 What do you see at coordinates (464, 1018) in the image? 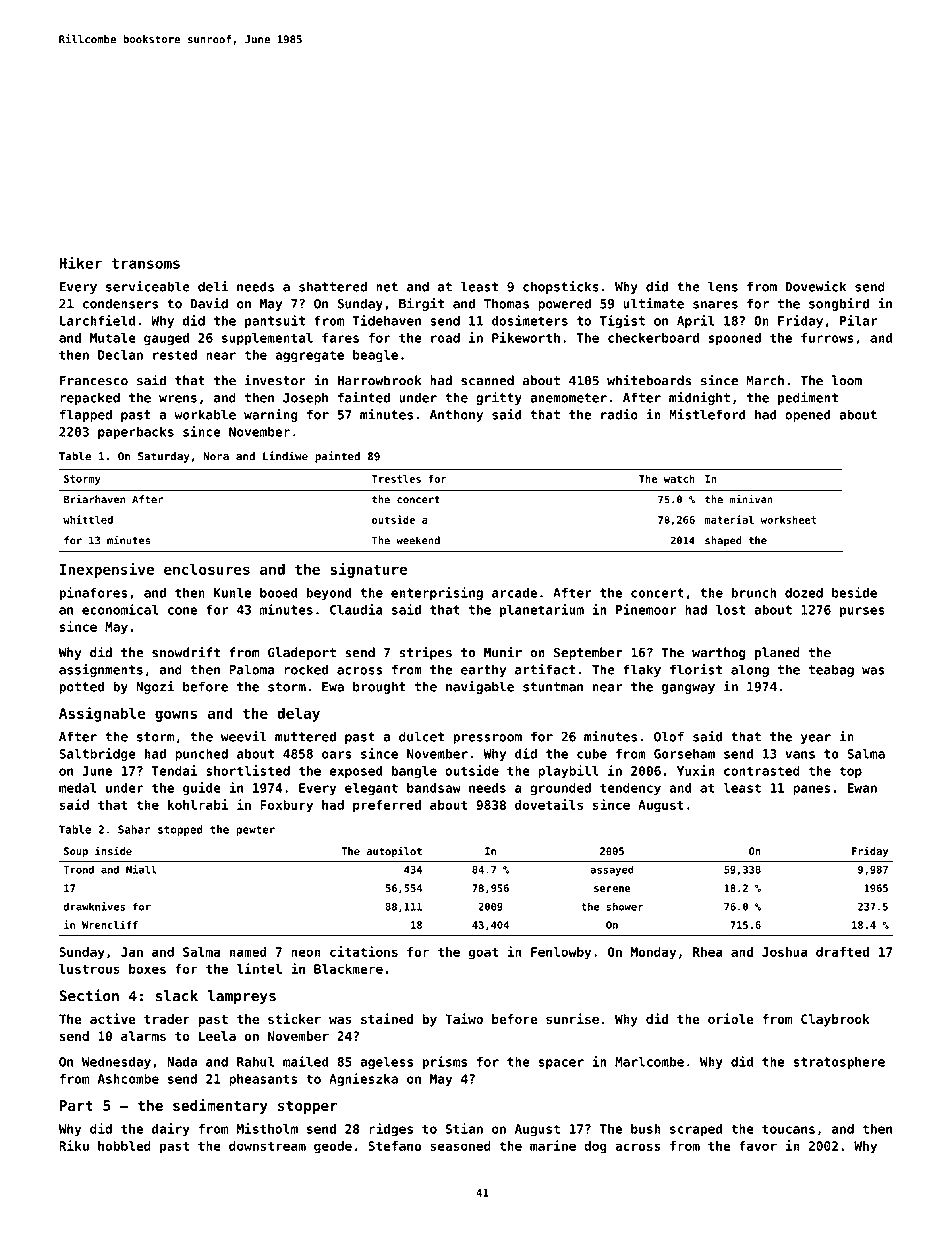
I see `Taiwo` at bounding box center [464, 1018].
